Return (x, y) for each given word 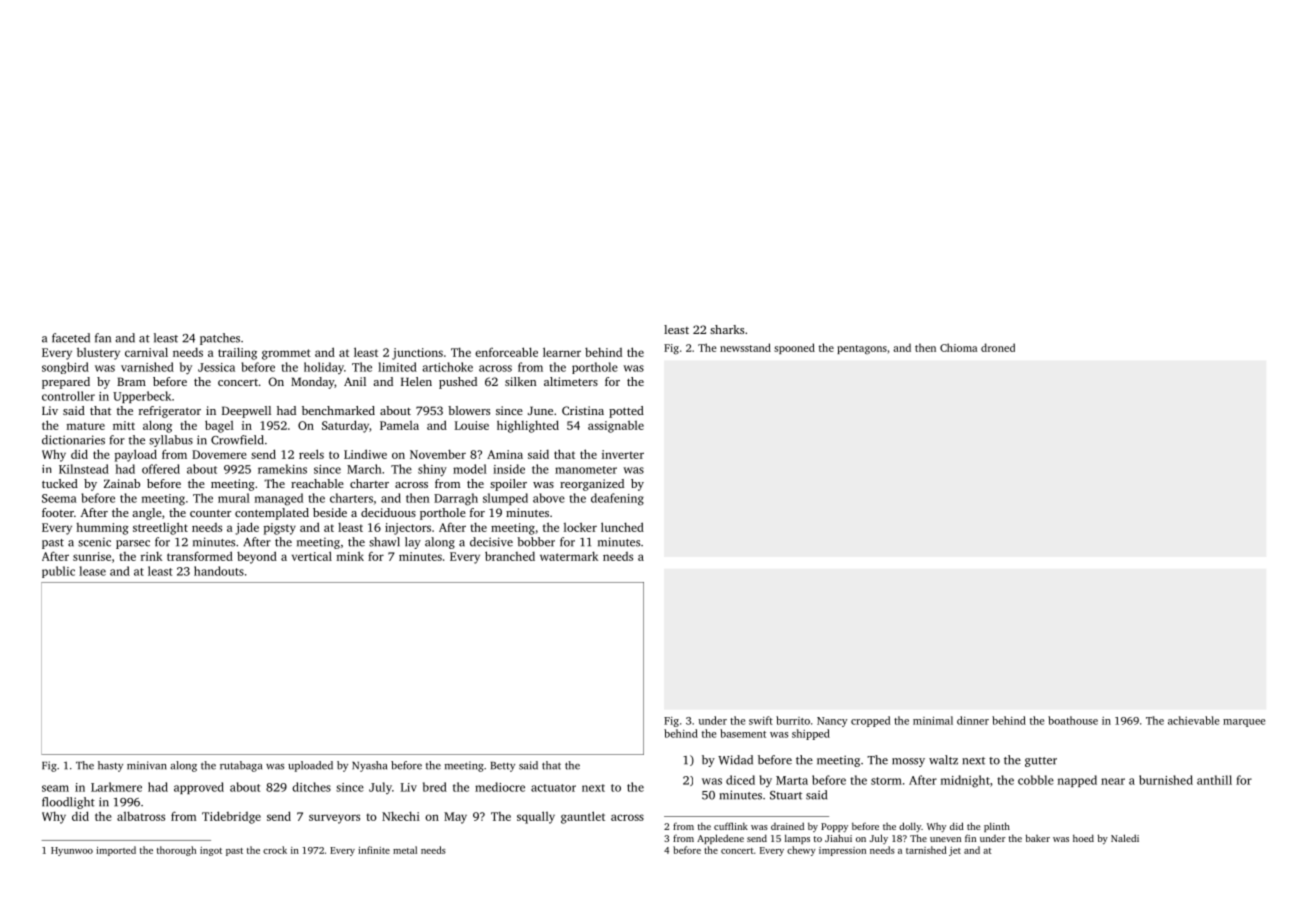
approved (199, 788)
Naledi (1125, 838)
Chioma (958, 347)
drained (787, 826)
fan (103, 338)
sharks (727, 329)
